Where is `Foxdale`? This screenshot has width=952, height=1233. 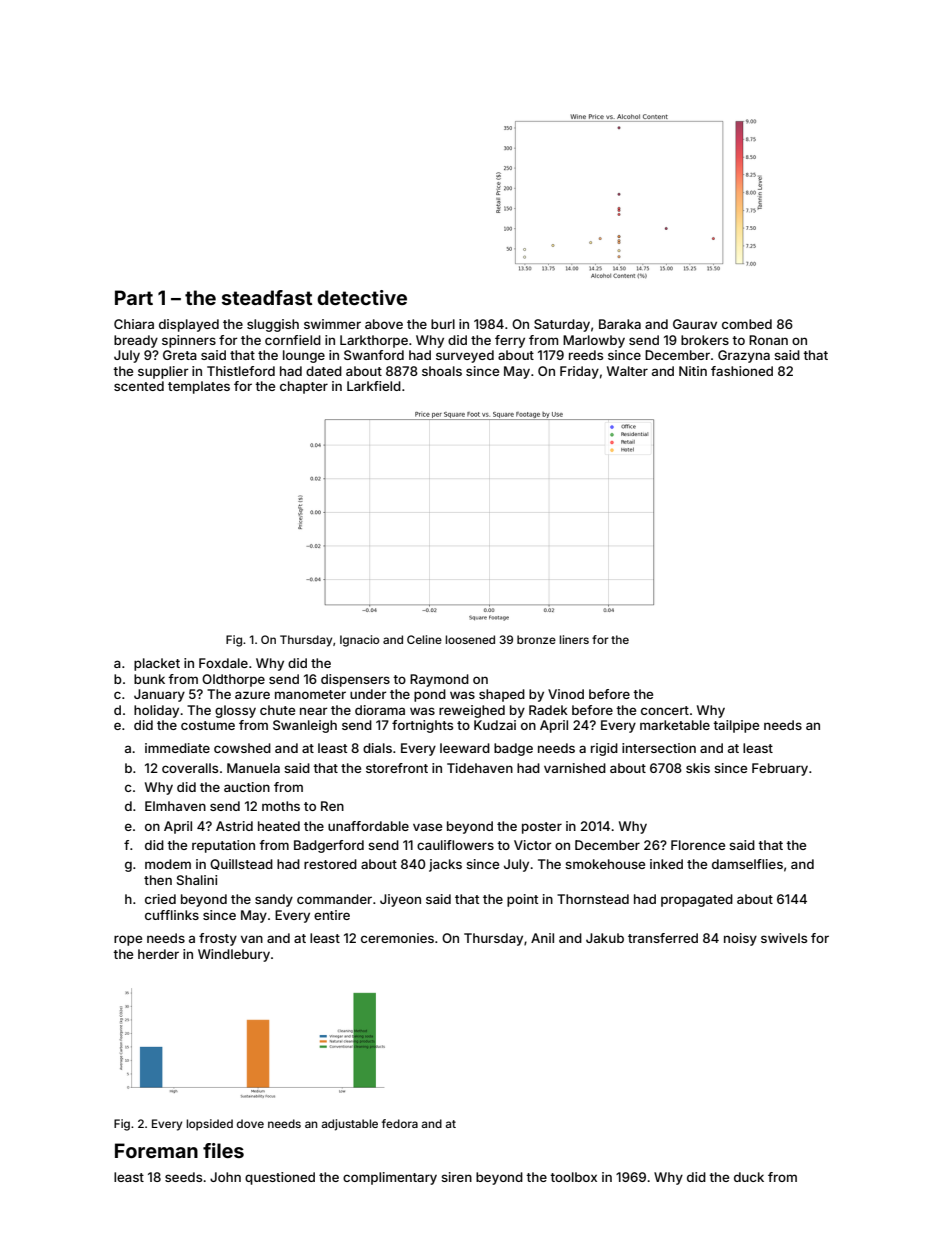 Foxdale is located at coordinates (223, 663).
